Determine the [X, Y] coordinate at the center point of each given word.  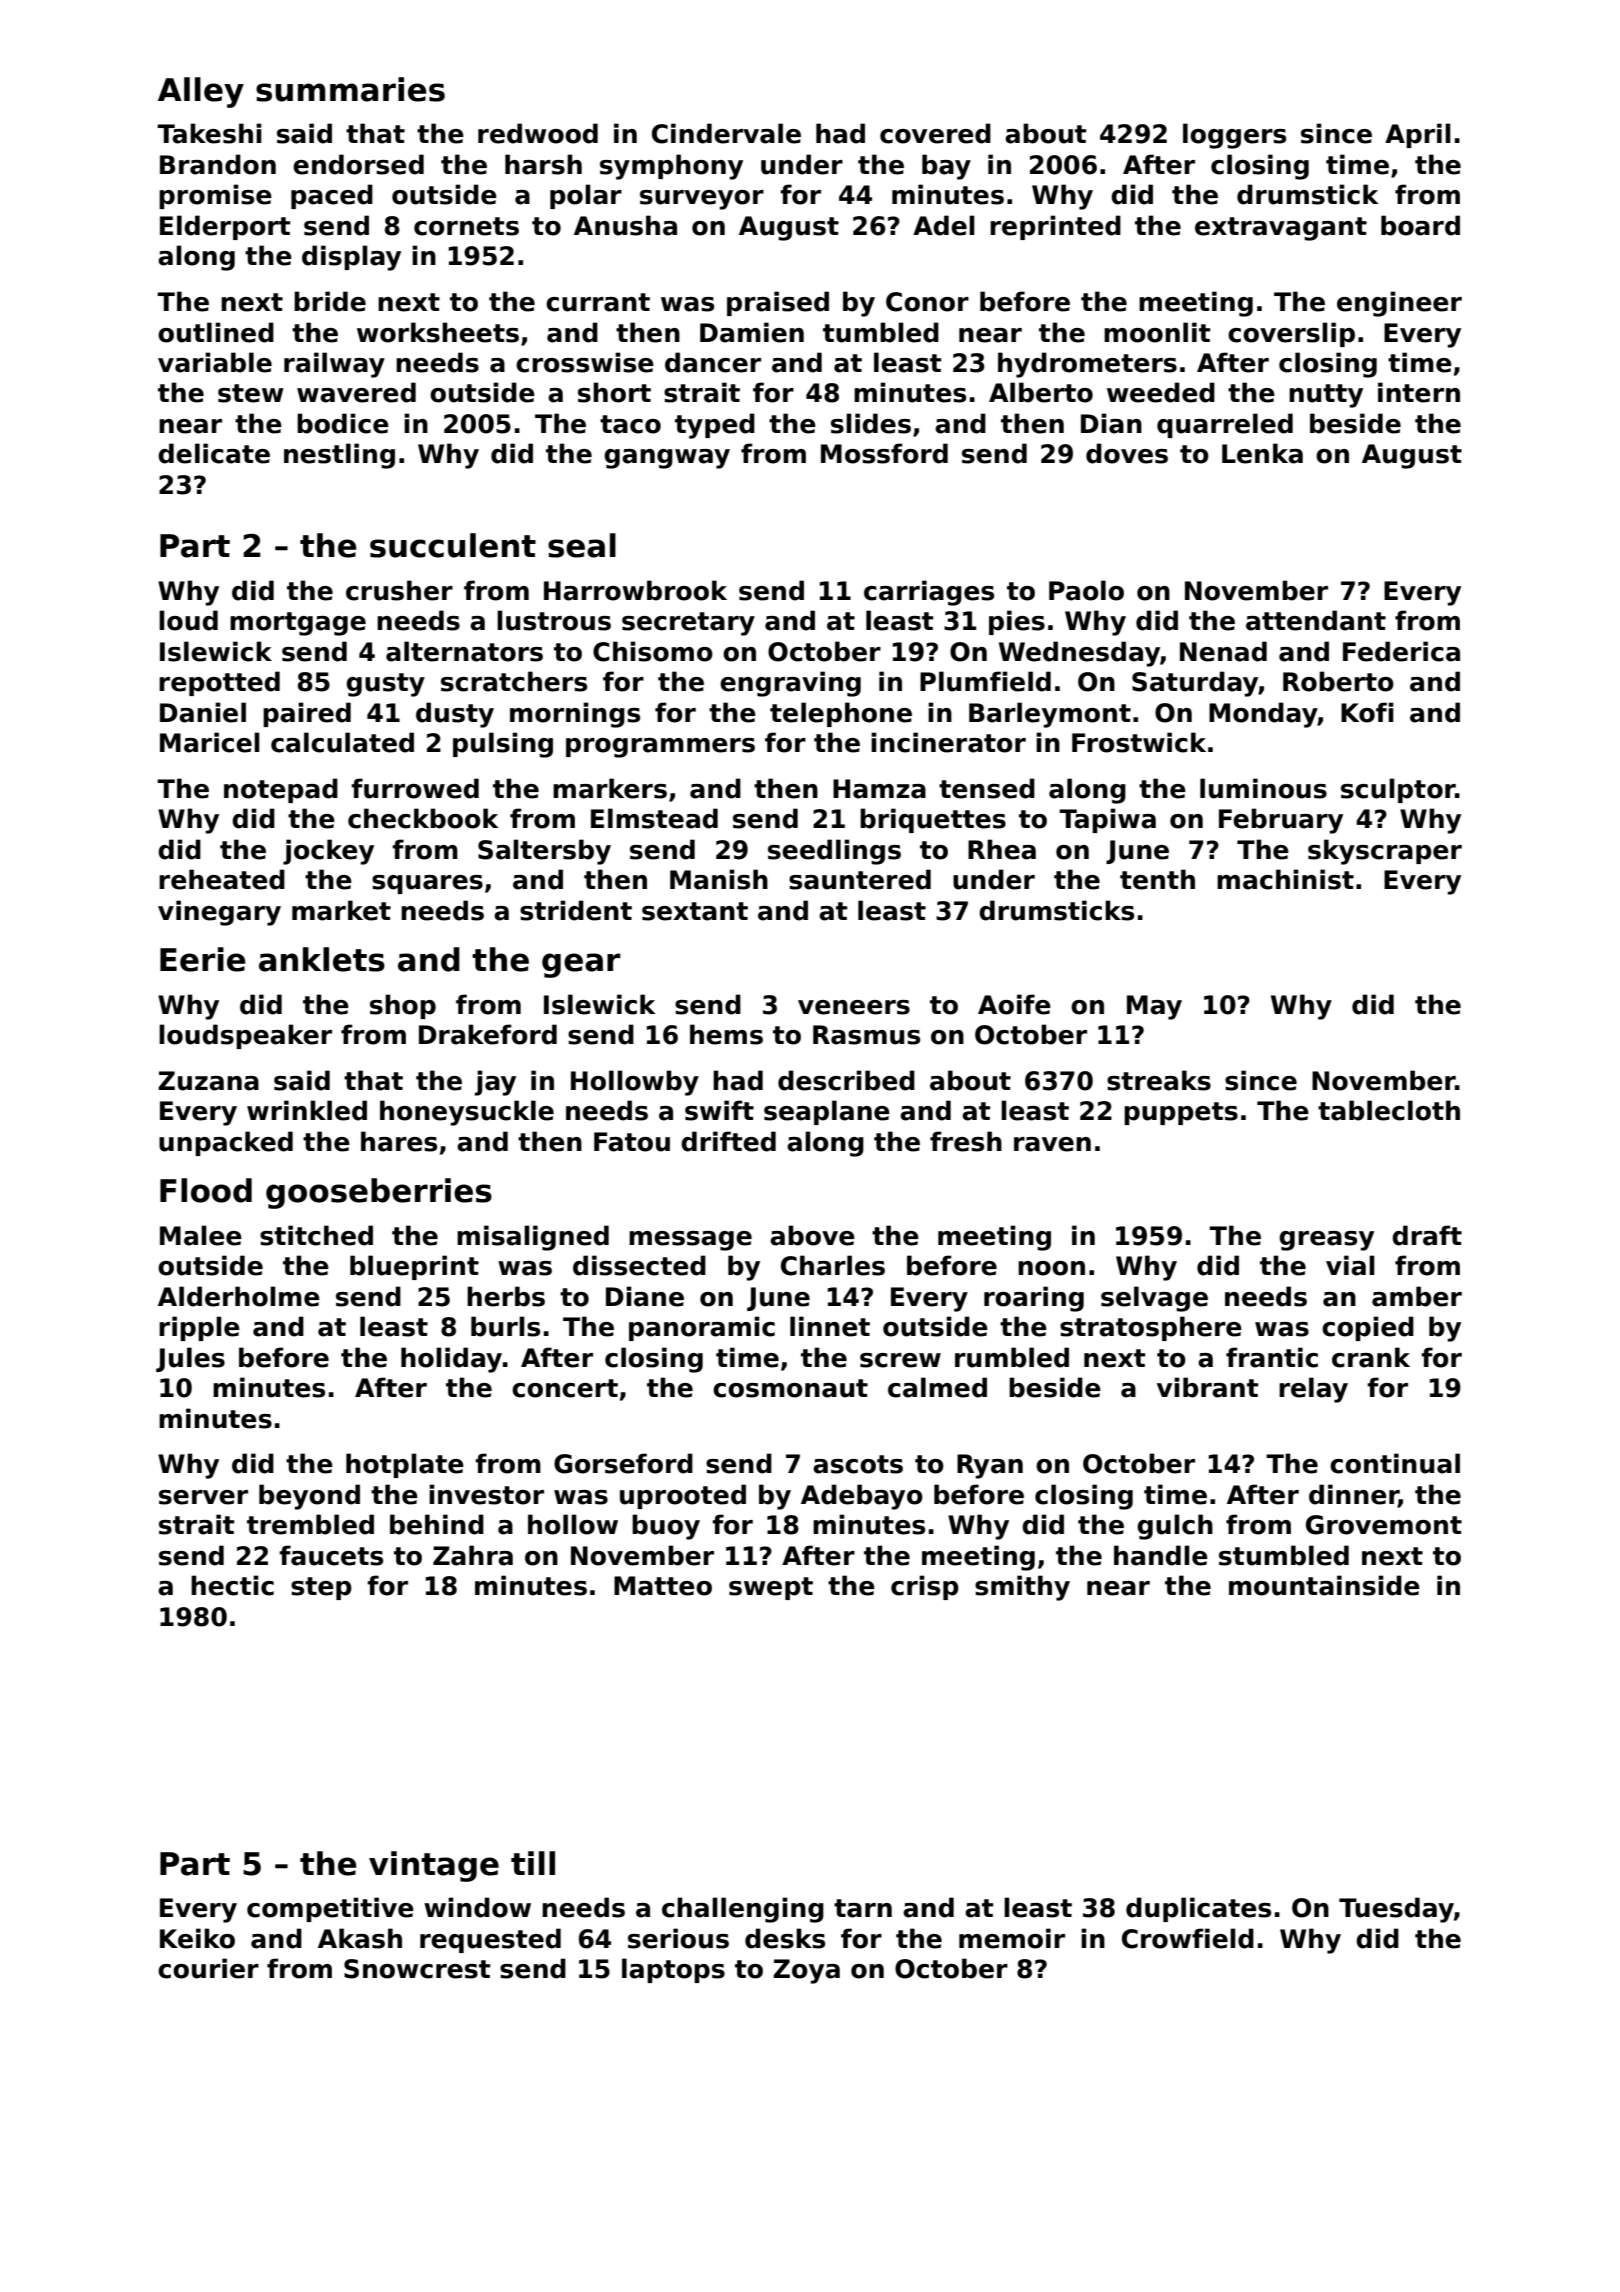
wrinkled [307, 1110]
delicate [214, 453]
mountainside [1324, 1585]
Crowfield [1188, 1938]
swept [771, 1588]
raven [1052, 1144]
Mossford [884, 453]
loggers [1234, 136]
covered [935, 133]
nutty [1326, 396]
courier [208, 1968]
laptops [673, 1970]
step [321, 1588]
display [351, 258]
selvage [1154, 1299]
